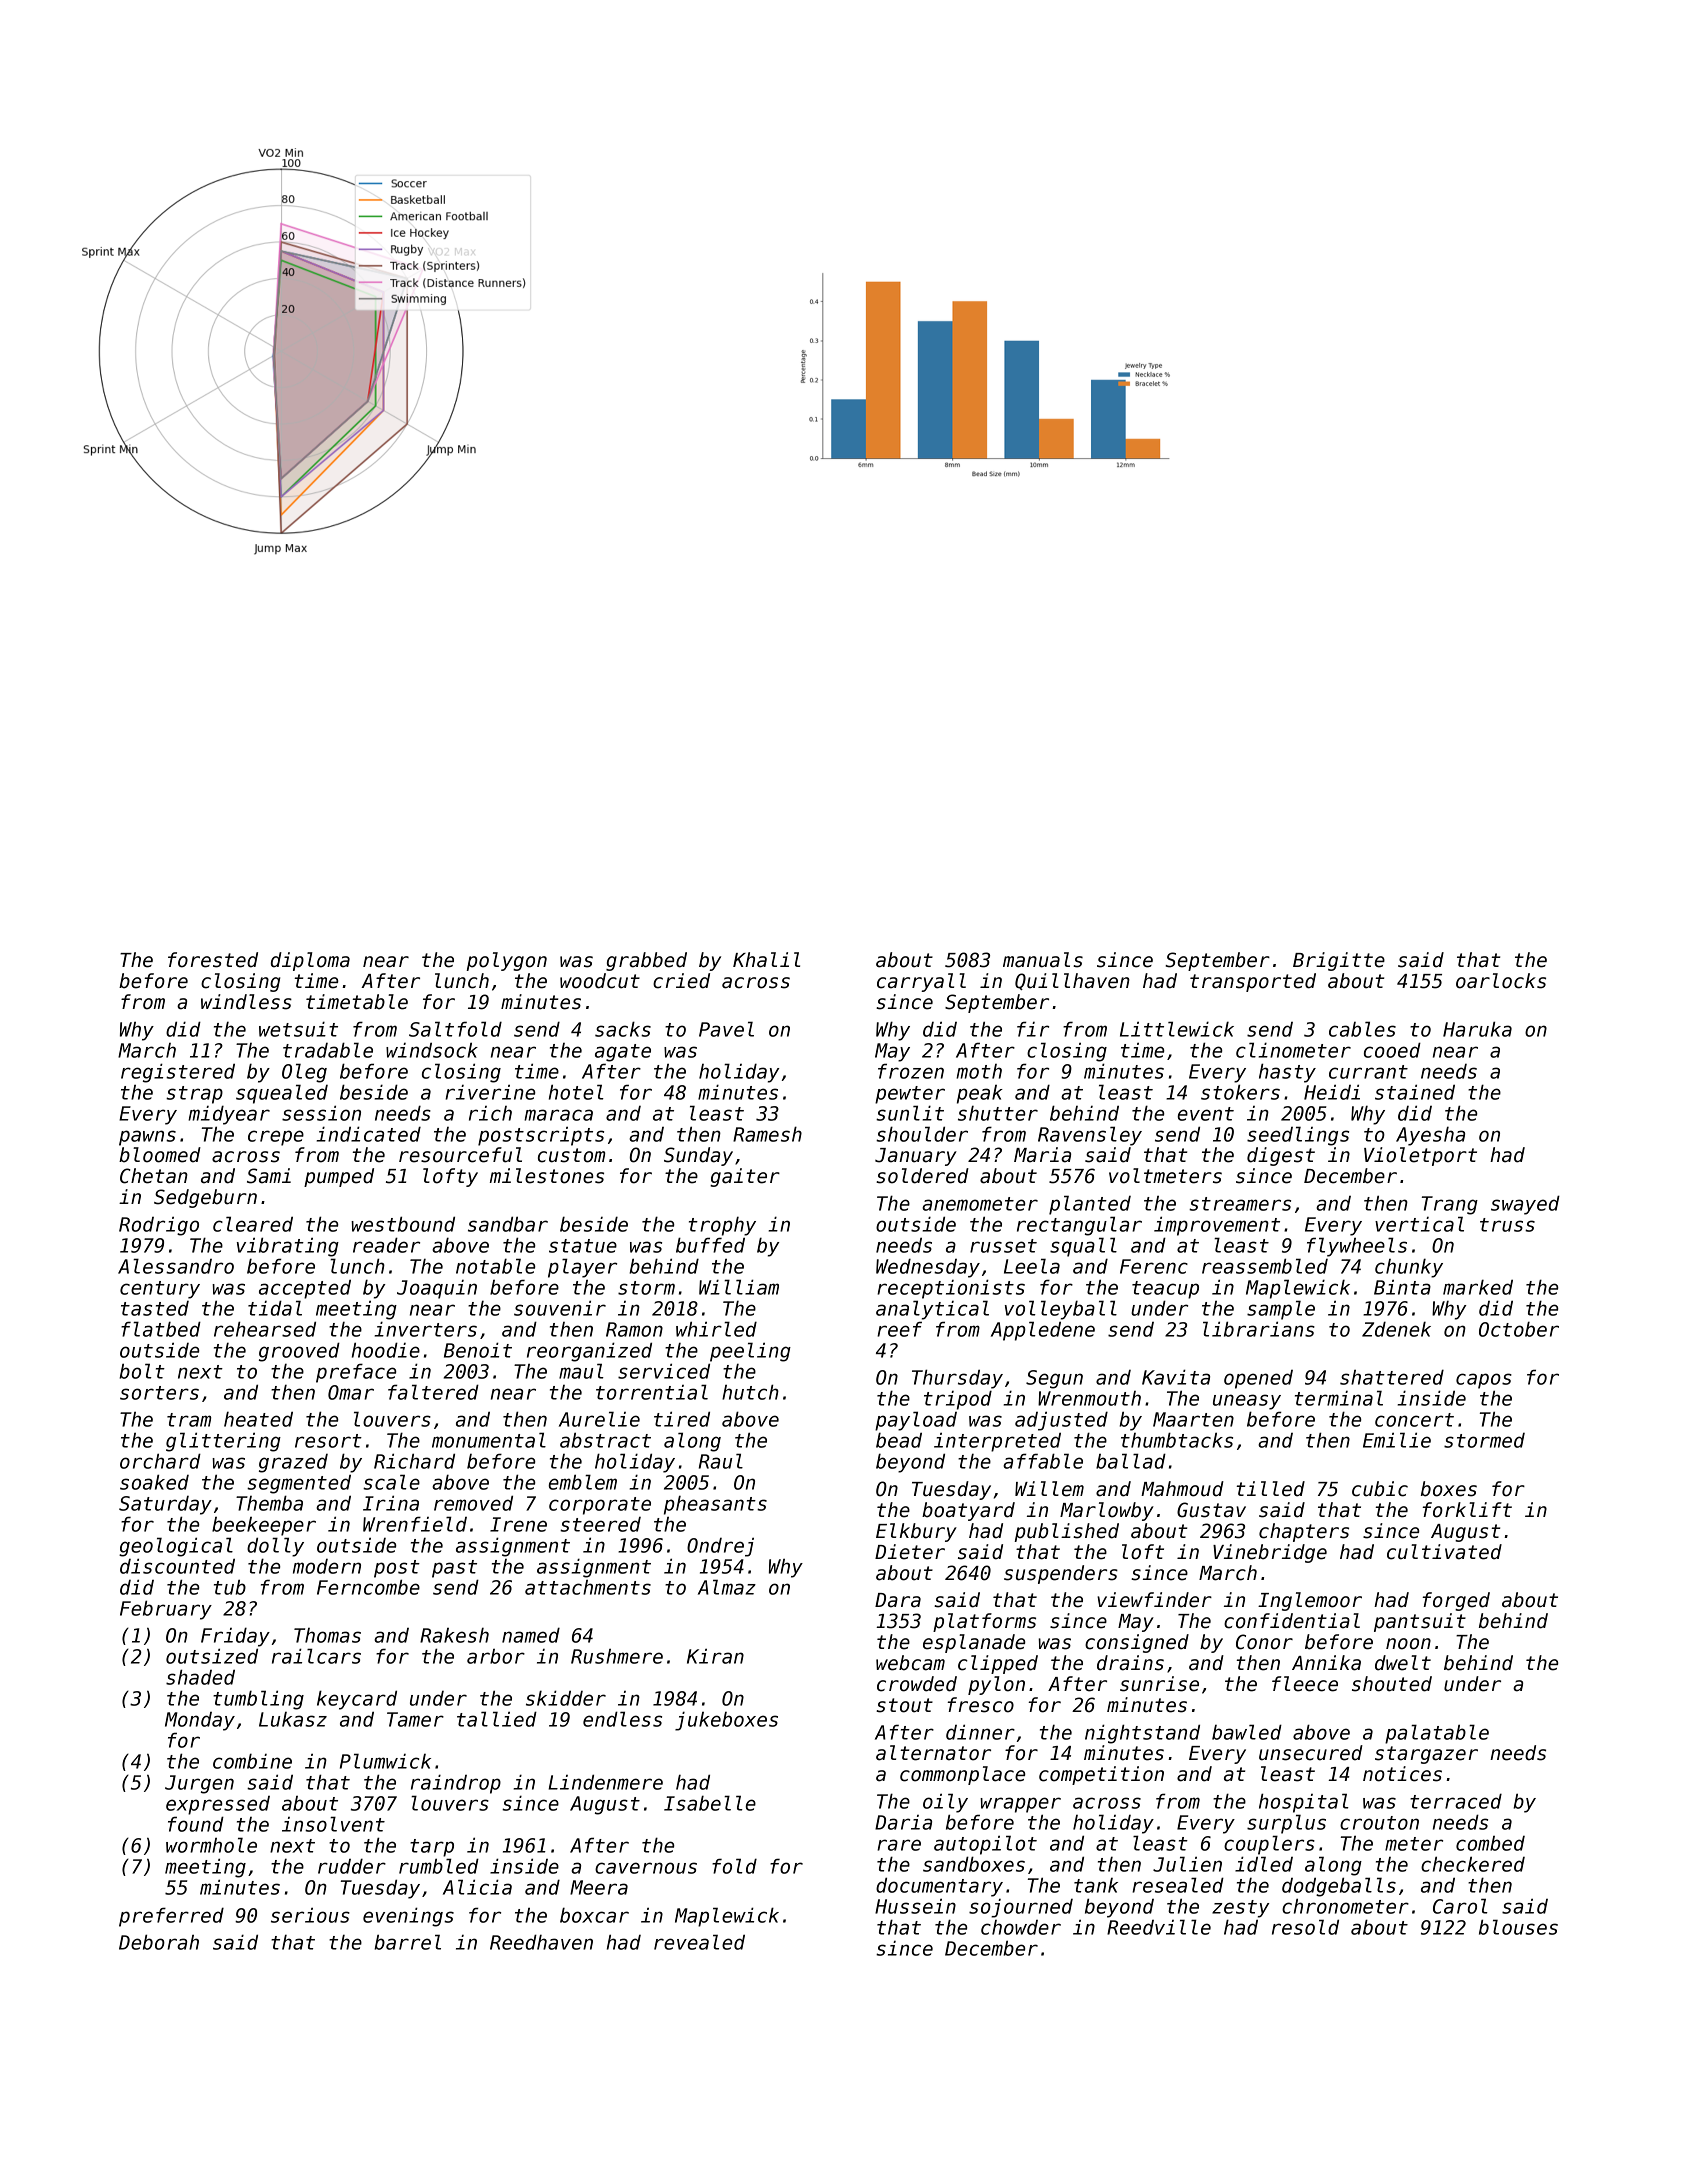 The image size is (1683, 2178). I want to click on notable, so click(496, 1266).
